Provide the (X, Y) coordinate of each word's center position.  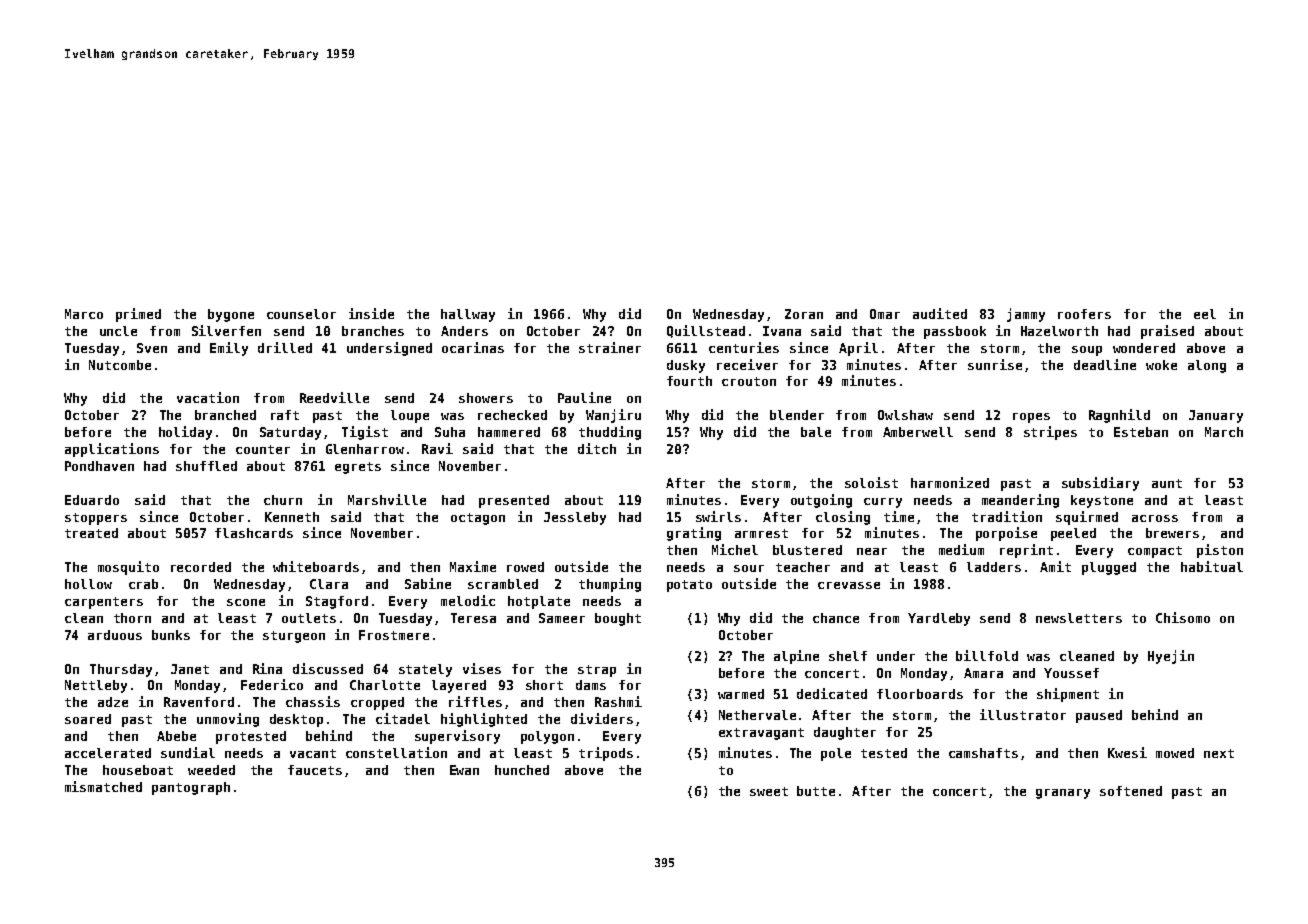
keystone (1102, 501)
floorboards (920, 694)
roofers (1084, 314)
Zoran (804, 314)
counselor (301, 314)
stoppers (96, 519)
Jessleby (575, 518)
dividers (602, 718)
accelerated (108, 753)
